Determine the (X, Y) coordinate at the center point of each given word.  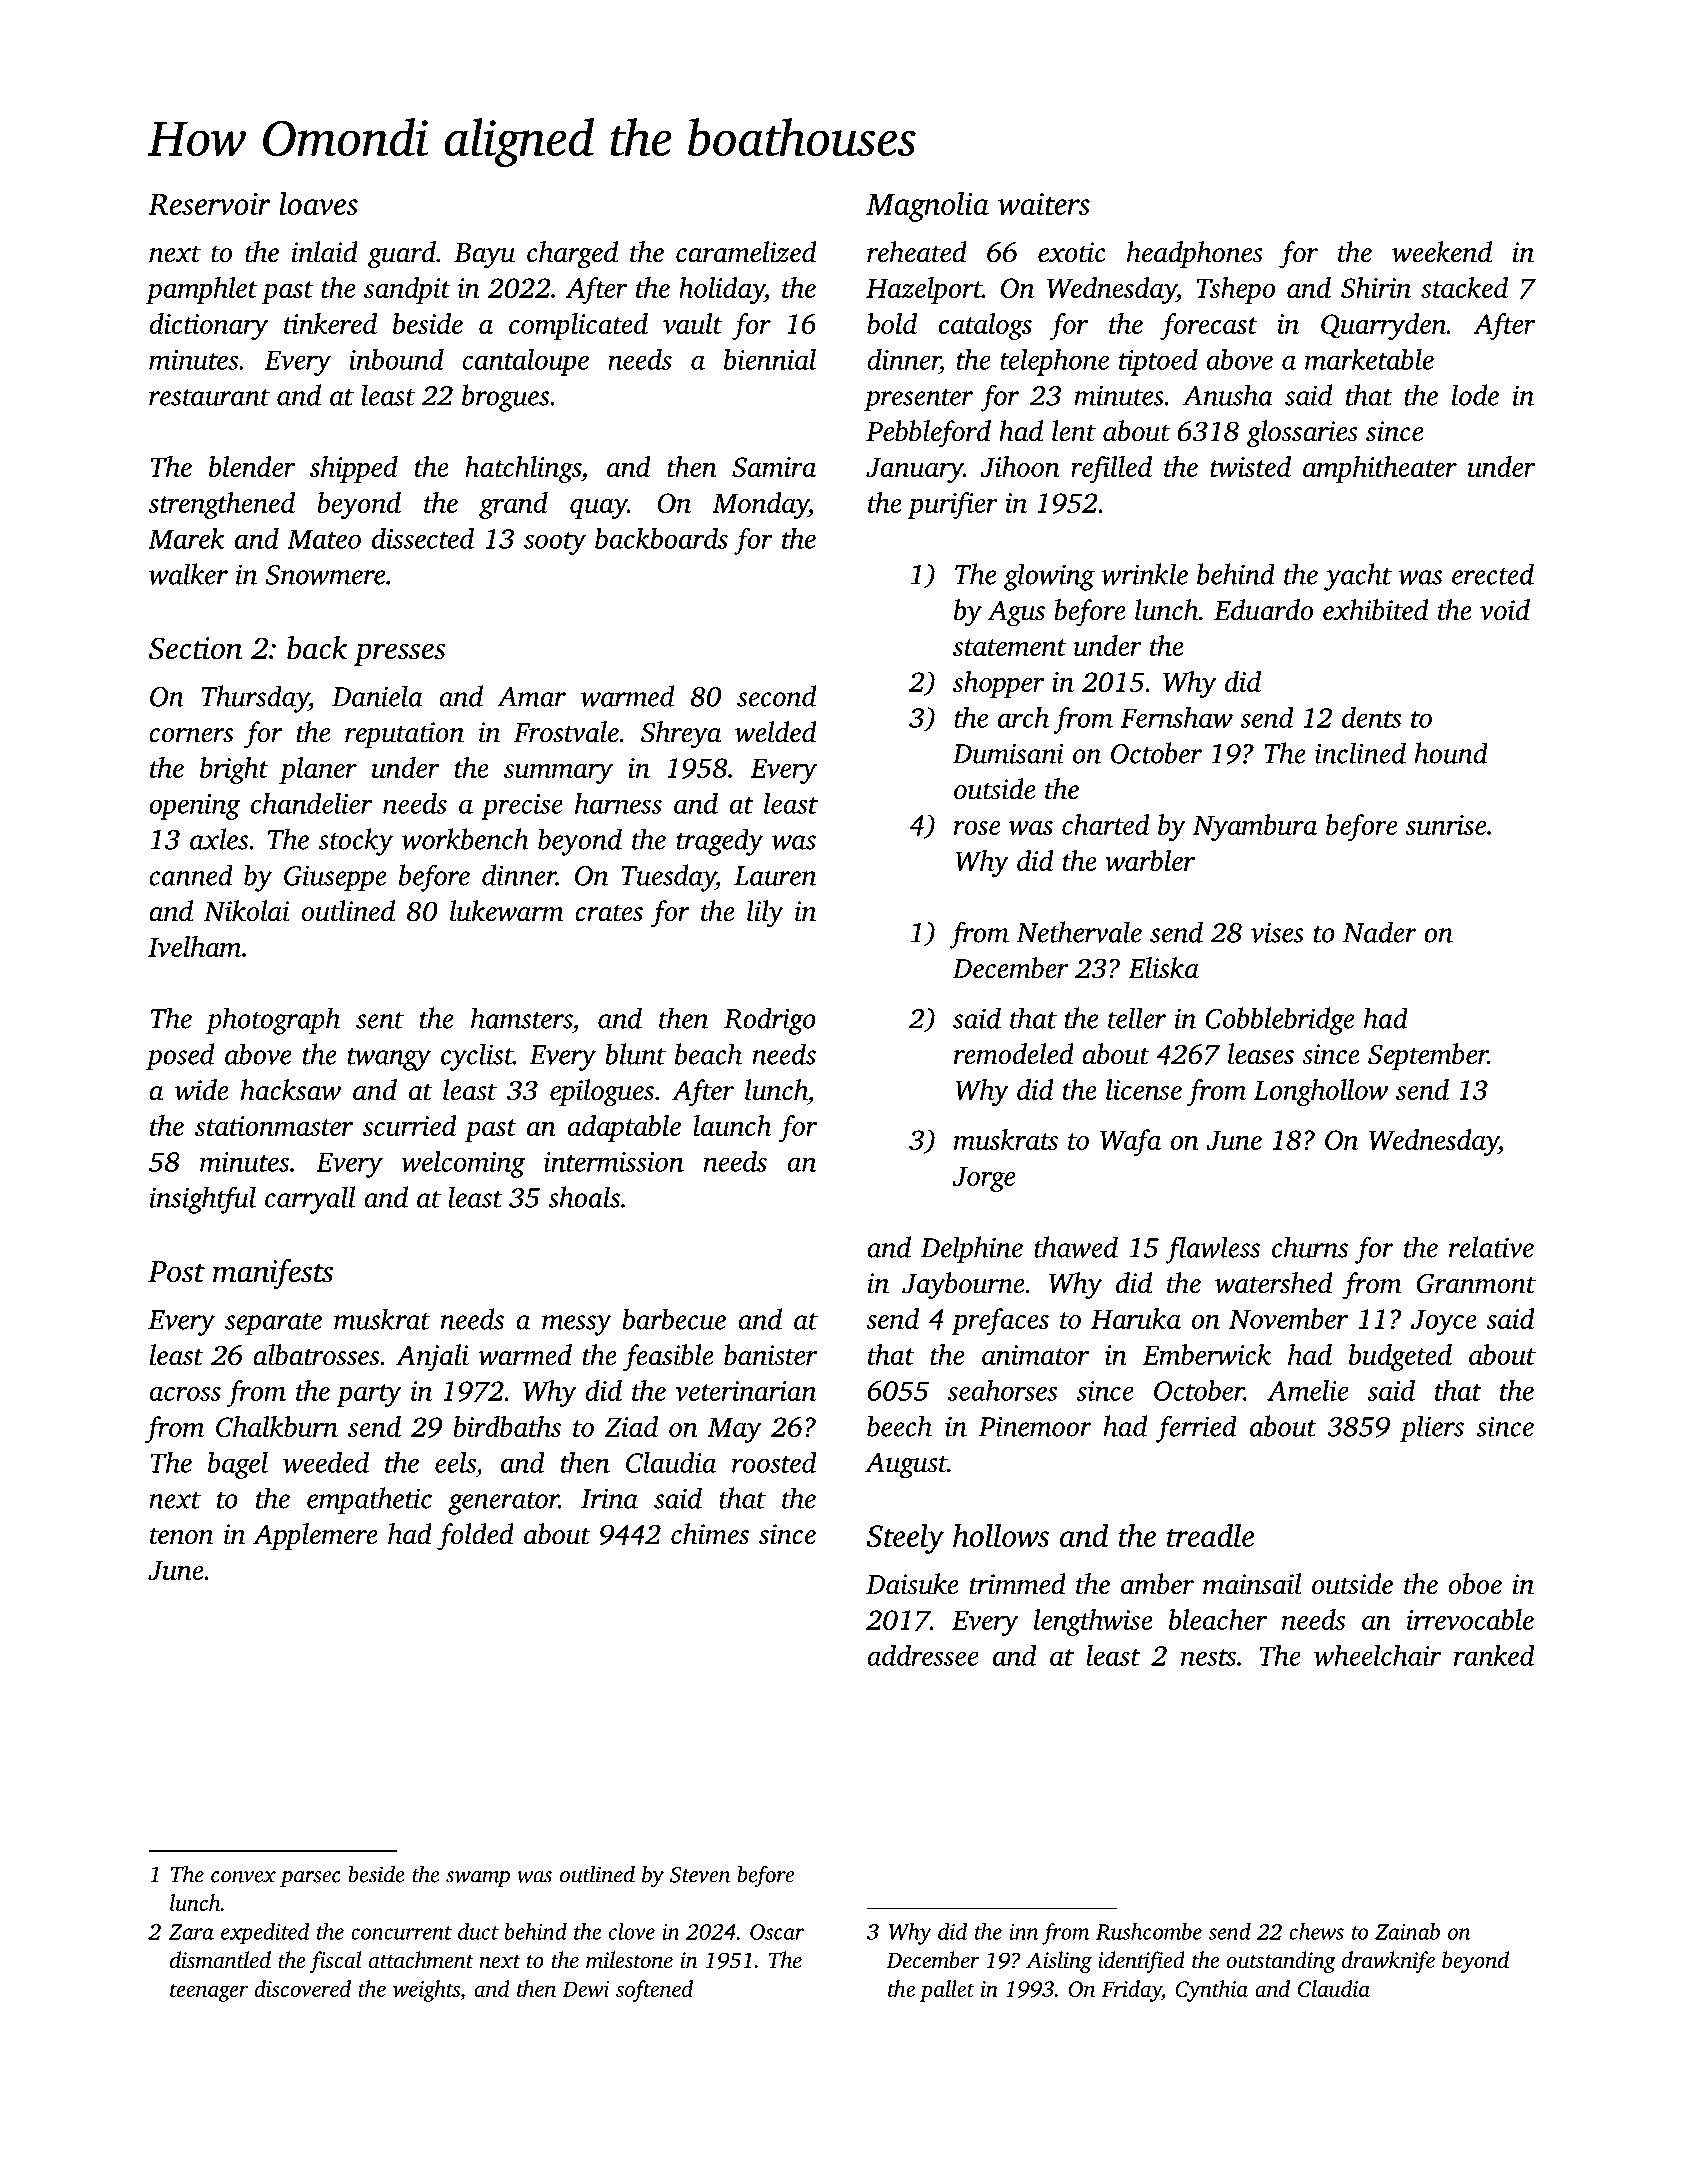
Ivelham (194, 946)
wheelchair (1377, 1655)
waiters (1044, 204)
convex (243, 1877)
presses (399, 654)
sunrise (1445, 825)
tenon (181, 1536)
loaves (318, 203)
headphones (1195, 254)
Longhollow (1321, 1092)
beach (708, 1054)
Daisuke (912, 1584)
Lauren (775, 876)
